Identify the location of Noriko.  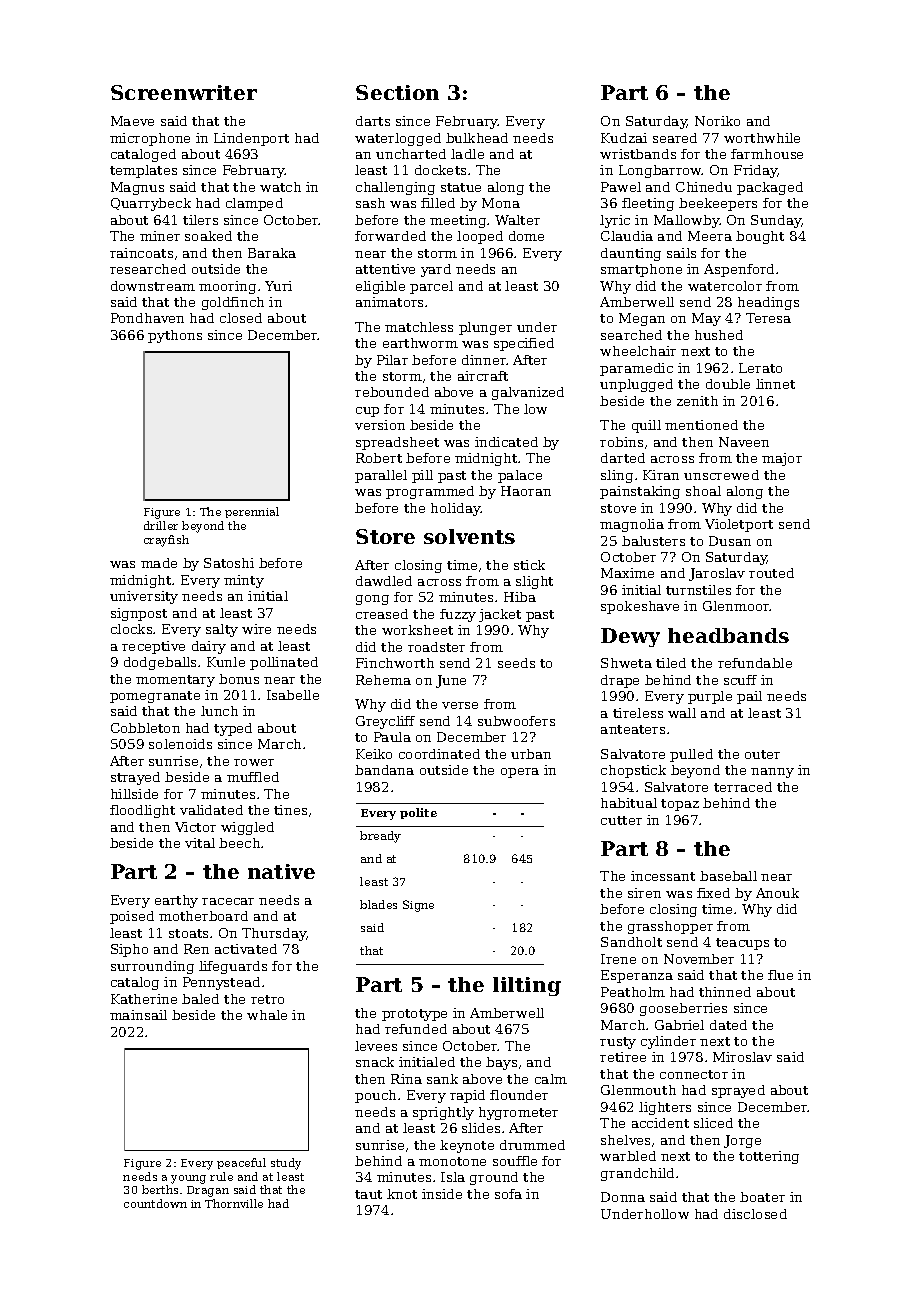
(717, 121).
